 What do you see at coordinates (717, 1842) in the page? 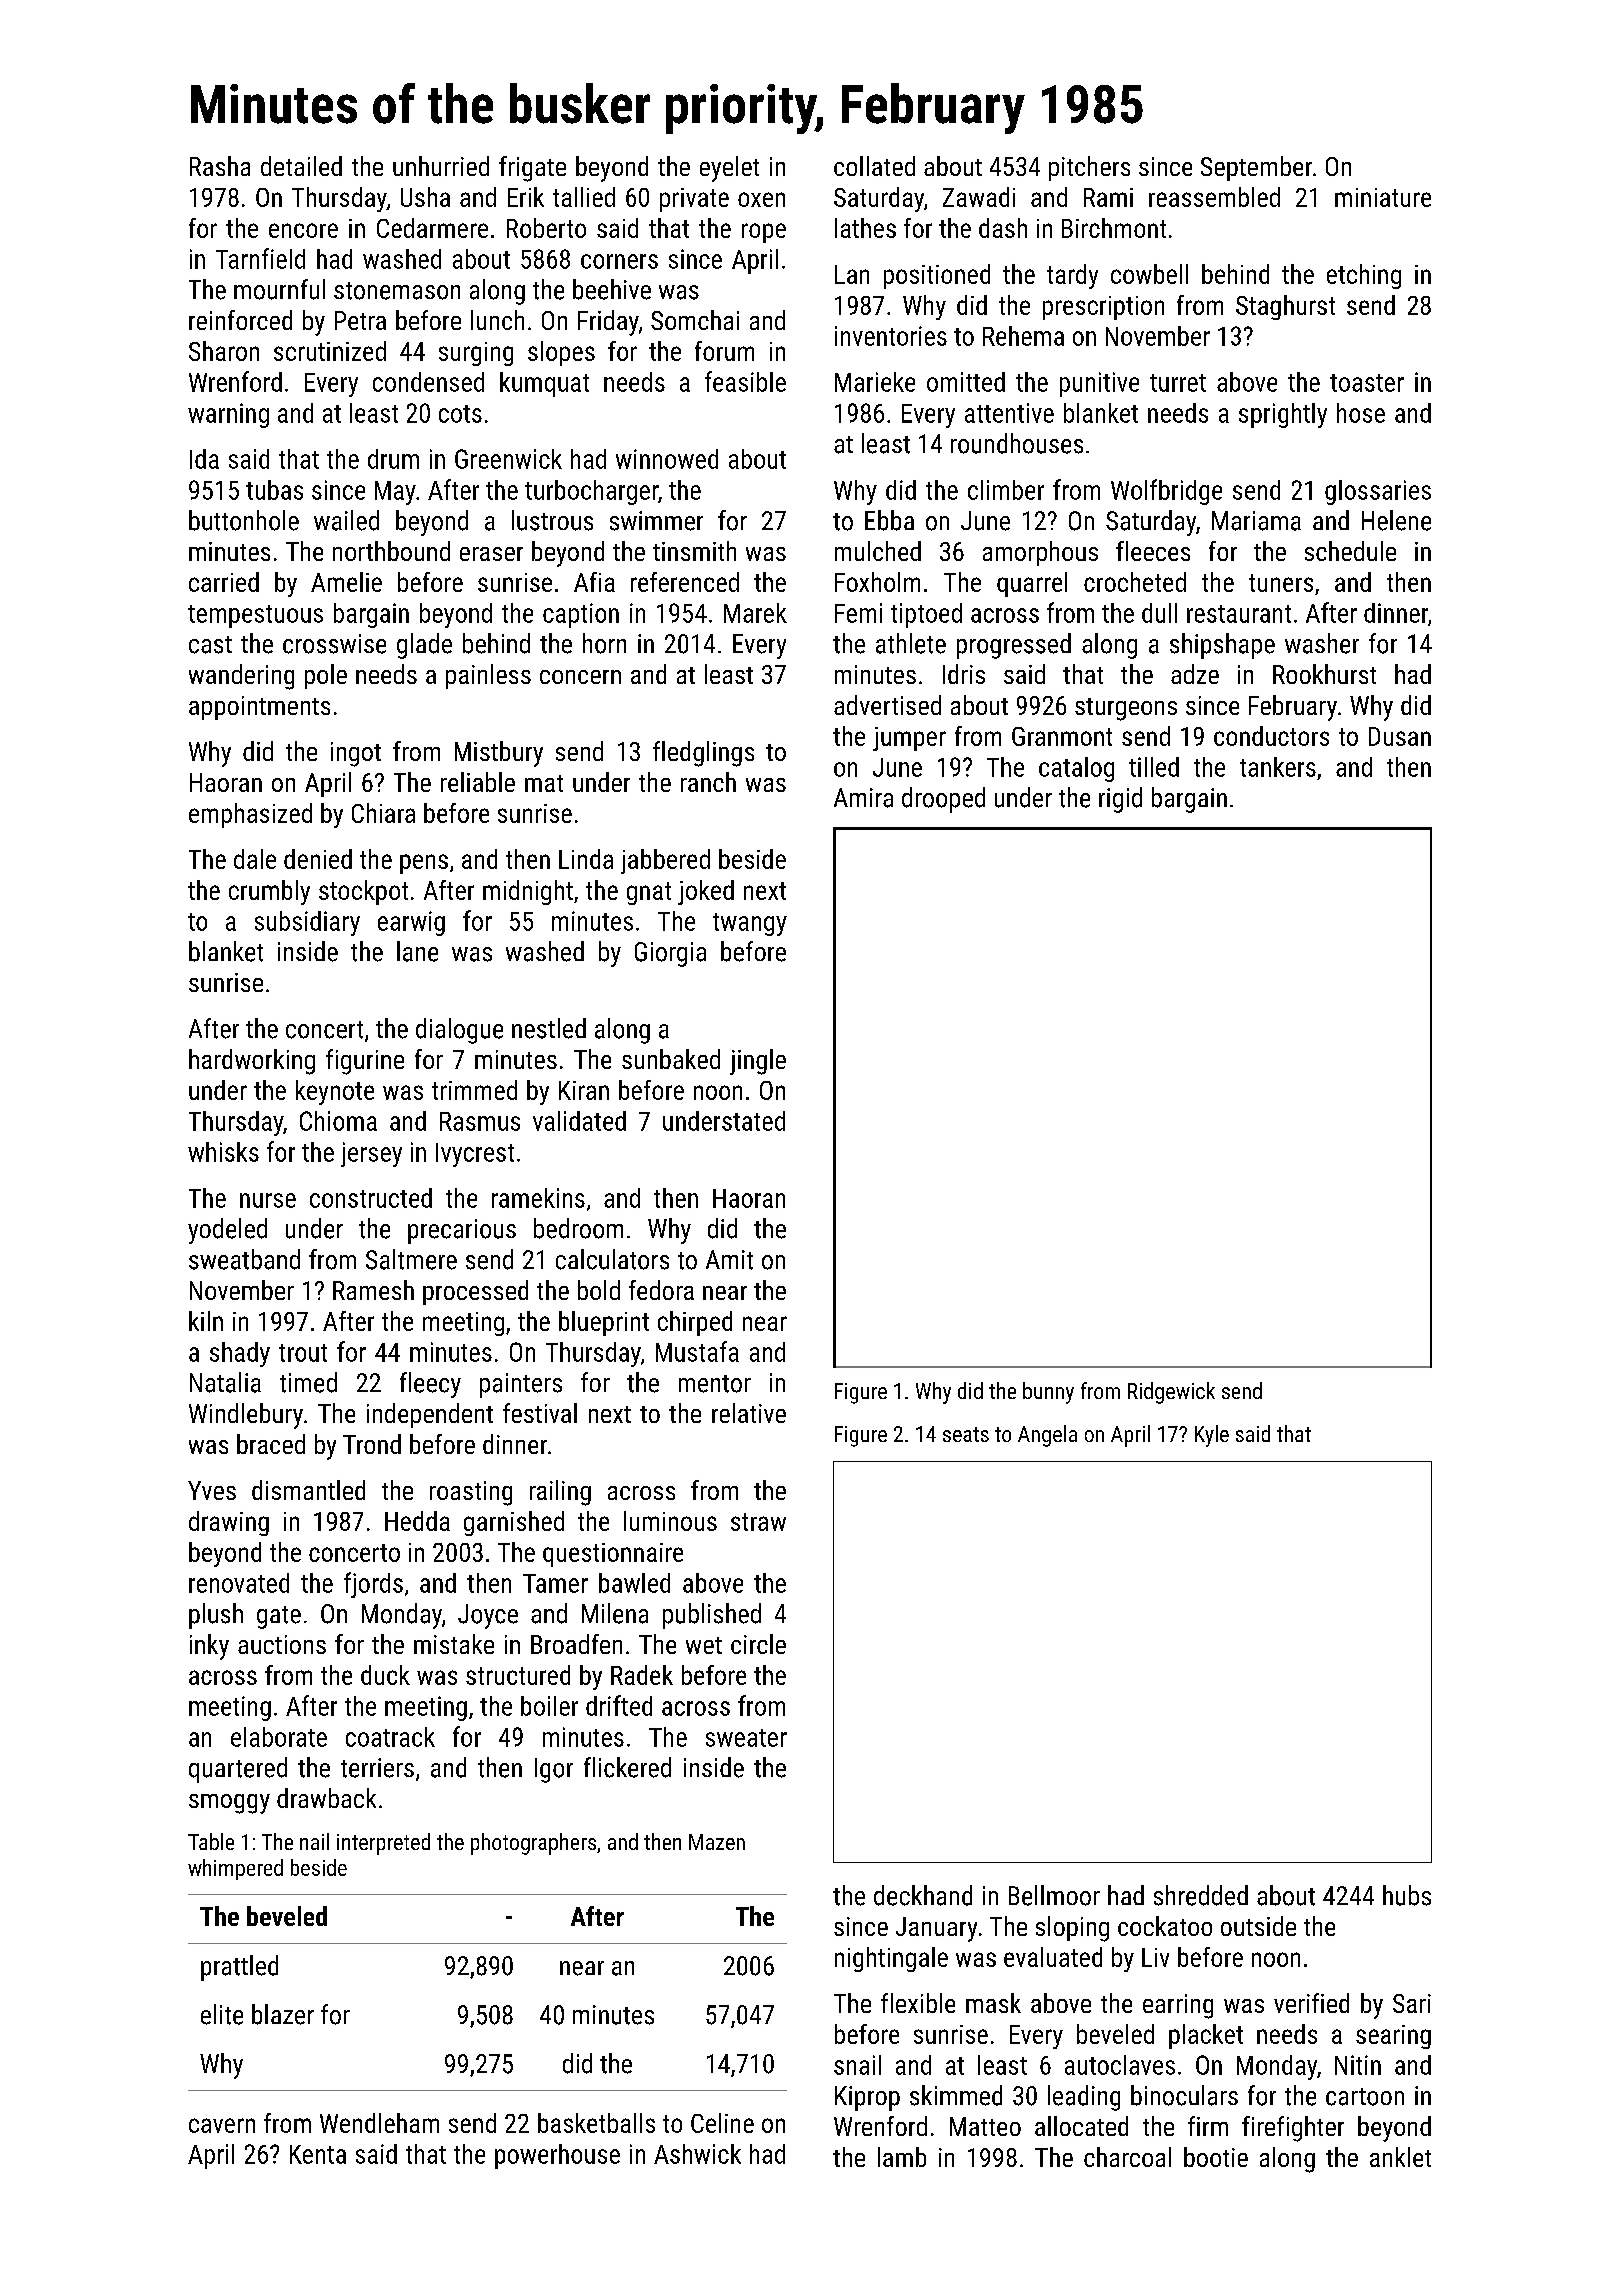
I see `Mazen` at bounding box center [717, 1842].
